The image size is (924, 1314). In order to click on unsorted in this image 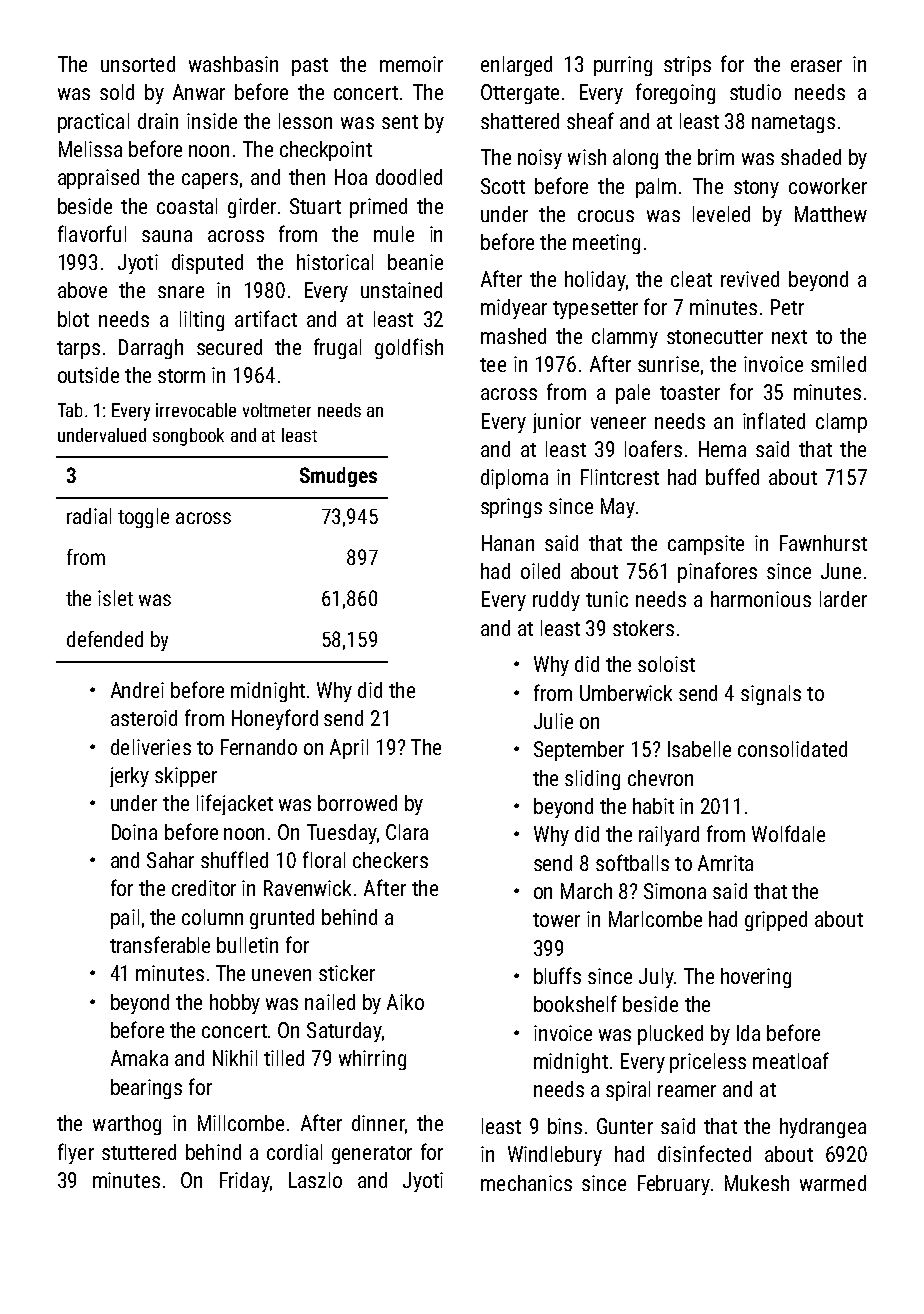, I will do `click(138, 64)`.
